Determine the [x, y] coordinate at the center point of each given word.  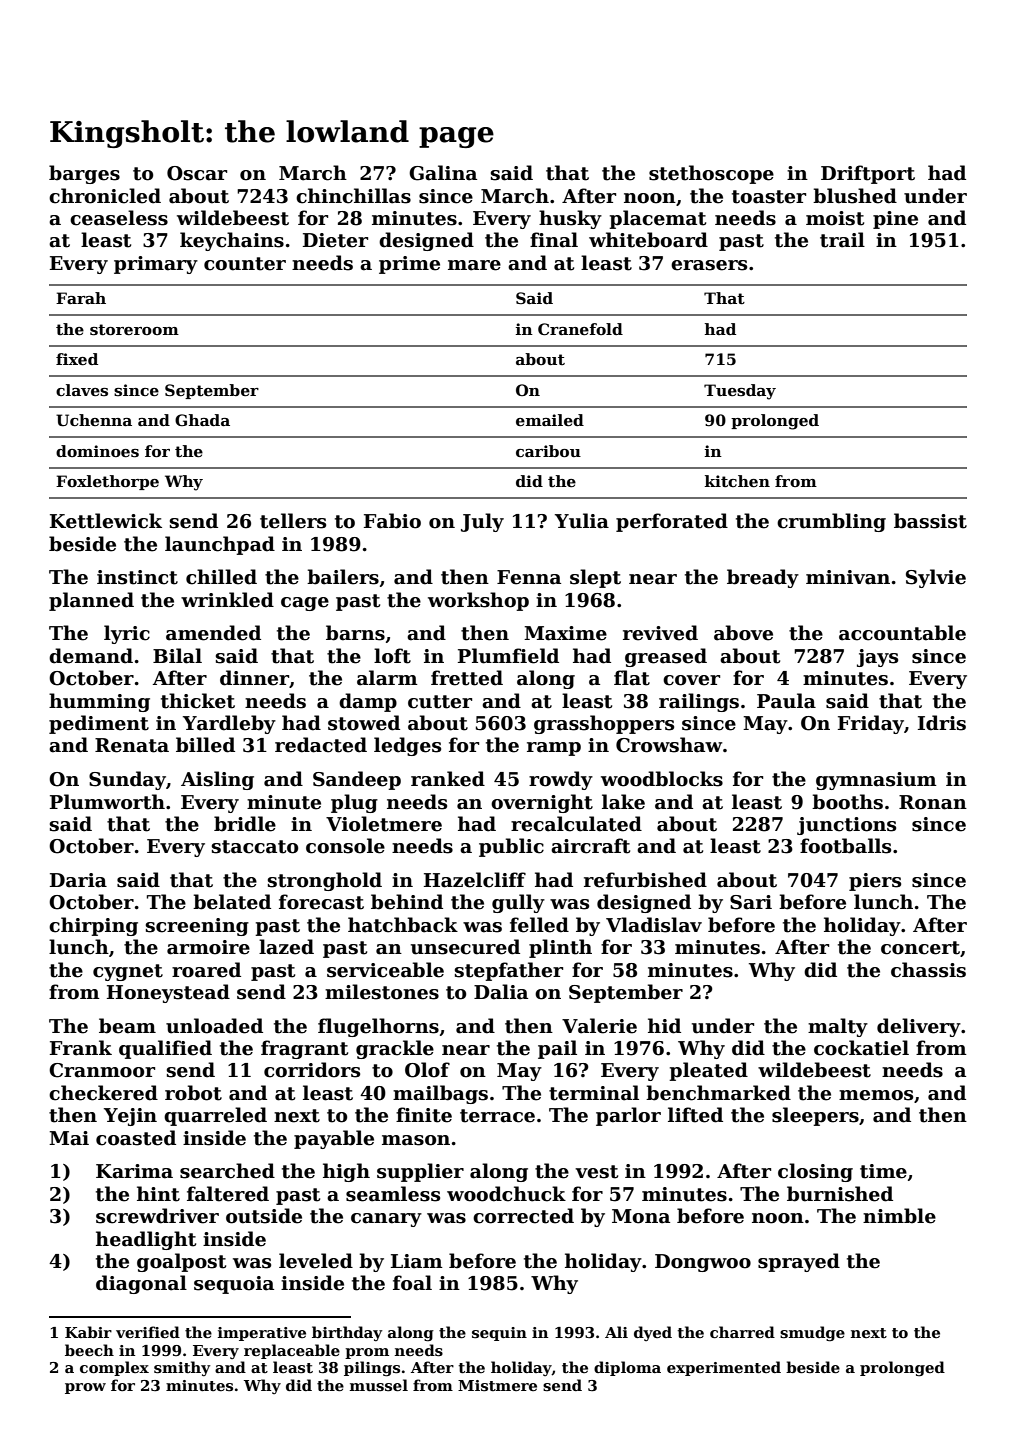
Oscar [197, 173]
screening [197, 927]
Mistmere [497, 1386]
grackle [395, 1049]
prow [85, 1388]
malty [838, 1027]
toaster [769, 197]
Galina [443, 173]
